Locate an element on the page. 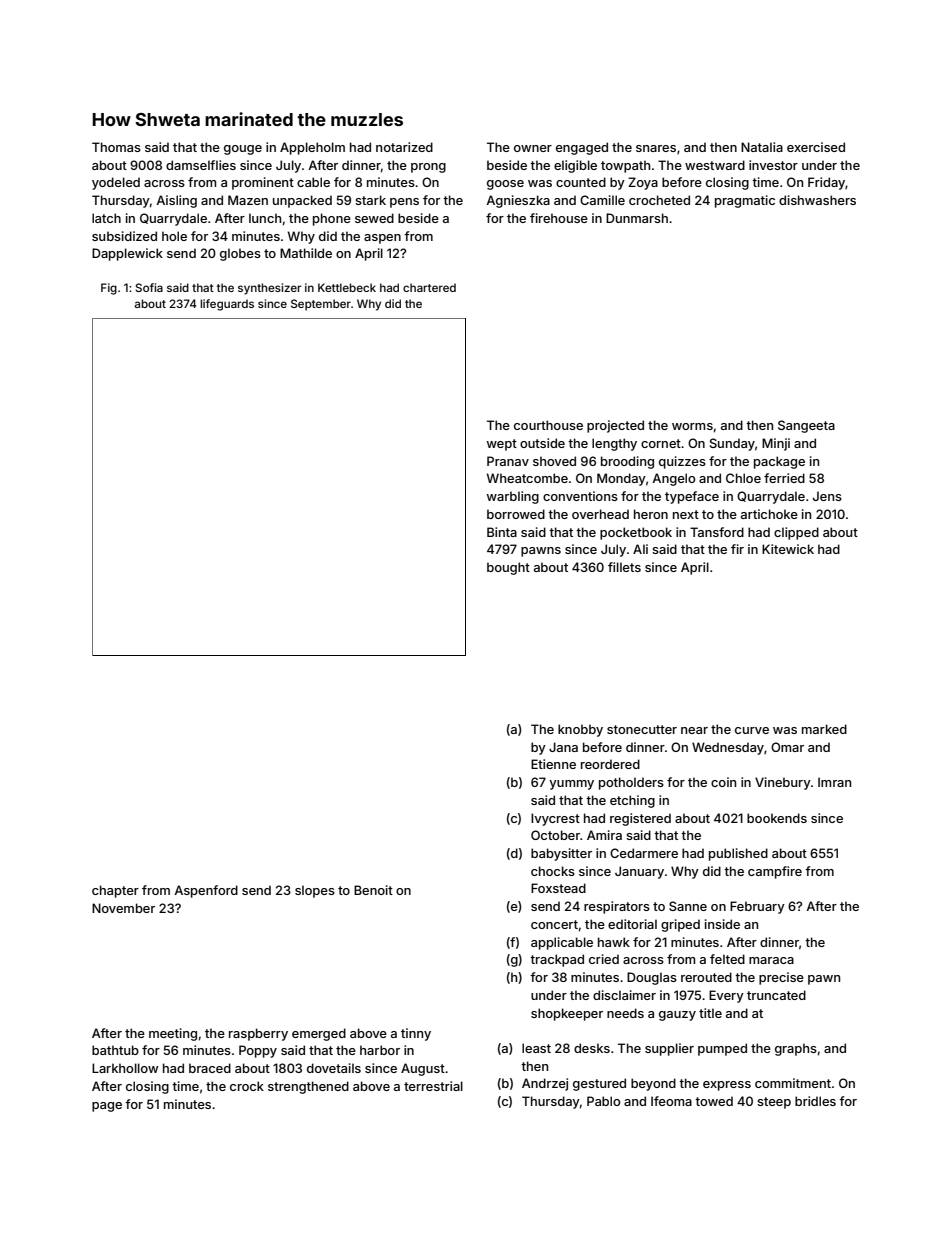  Jens is located at coordinates (827, 496).
